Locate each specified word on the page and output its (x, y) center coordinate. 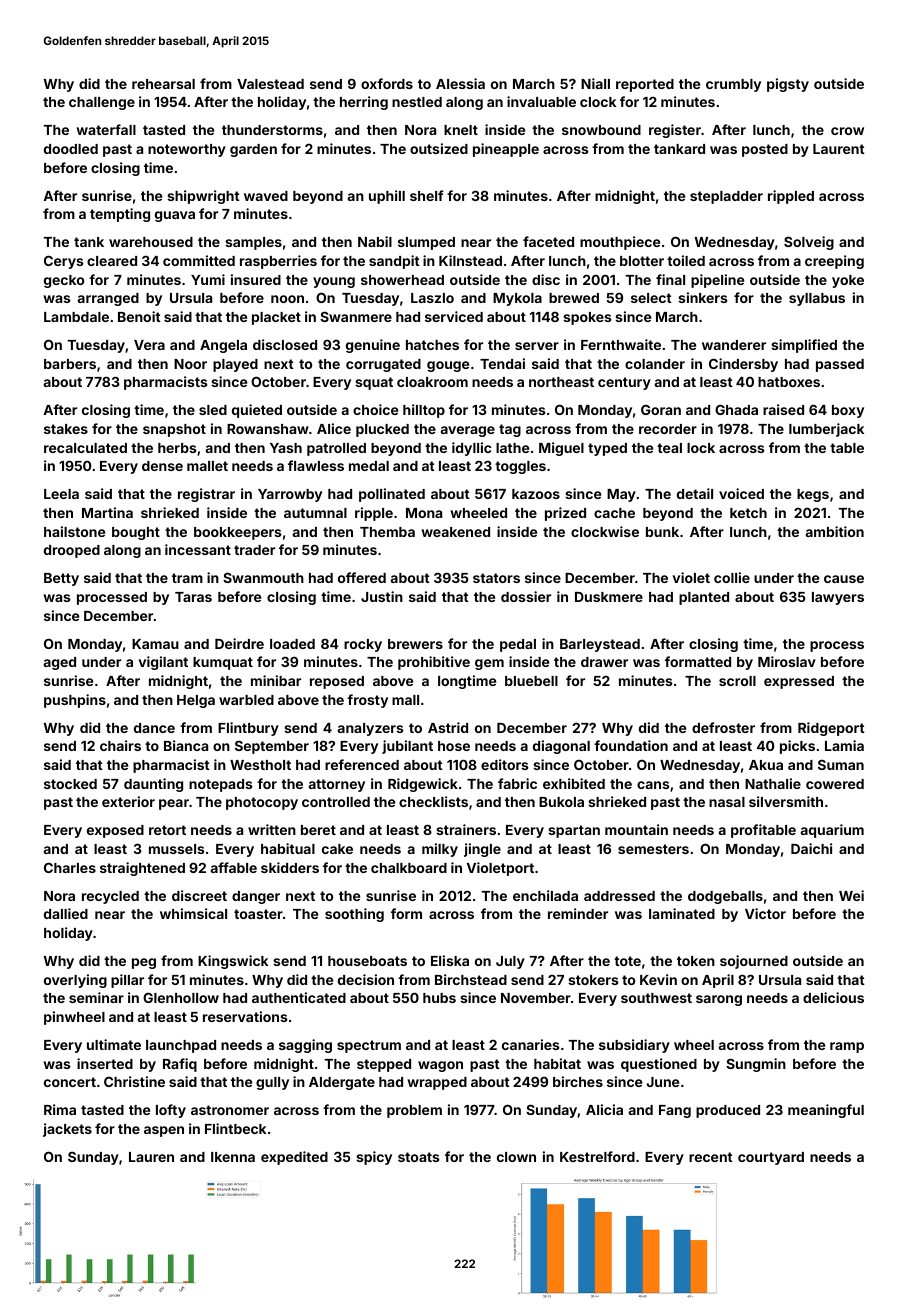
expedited (294, 1158)
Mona (424, 513)
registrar (206, 495)
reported (645, 85)
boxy (848, 411)
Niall (595, 83)
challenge (102, 103)
